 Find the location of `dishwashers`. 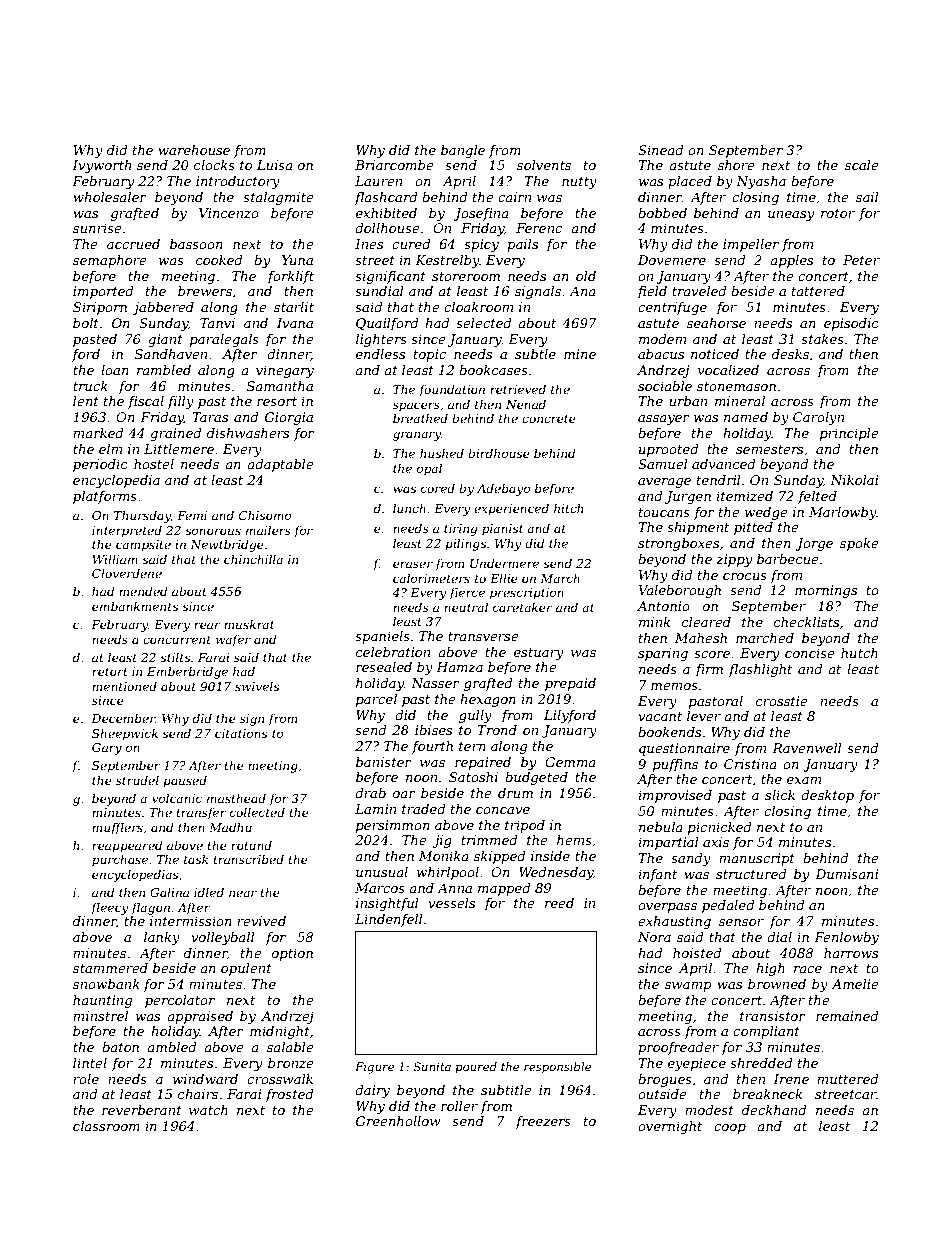

dishwashers is located at coordinates (248, 433).
